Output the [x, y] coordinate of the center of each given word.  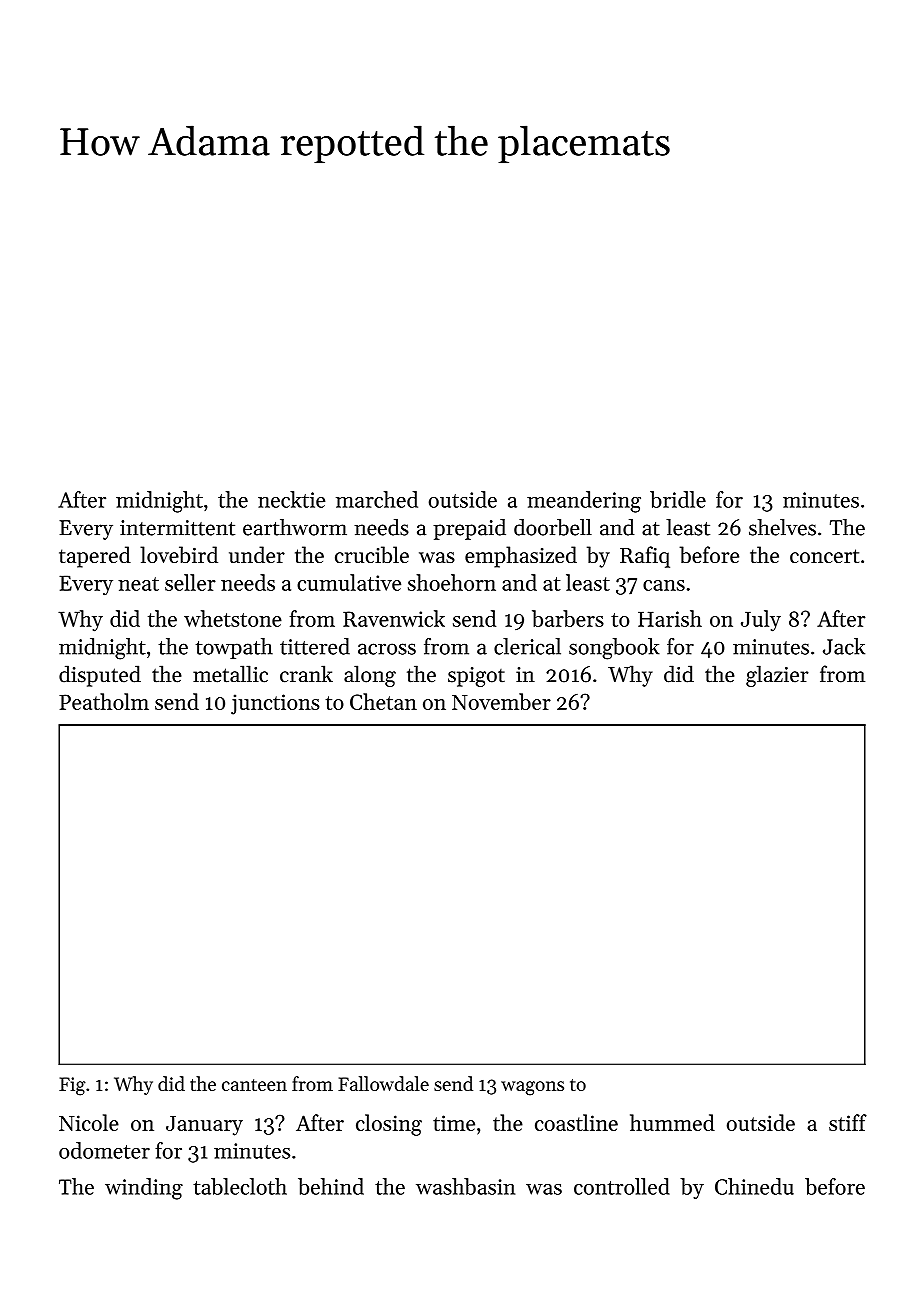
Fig [72, 1086]
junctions [275, 704]
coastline [576, 1122]
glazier [777, 676]
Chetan [383, 701]
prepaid [469, 529]
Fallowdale [383, 1083]
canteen [254, 1085]
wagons [532, 1088]
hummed [672, 1122]
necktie [291, 499]
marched [377, 499]
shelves [782, 527]
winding [144, 1189]
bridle [678, 499]
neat [138, 584]
